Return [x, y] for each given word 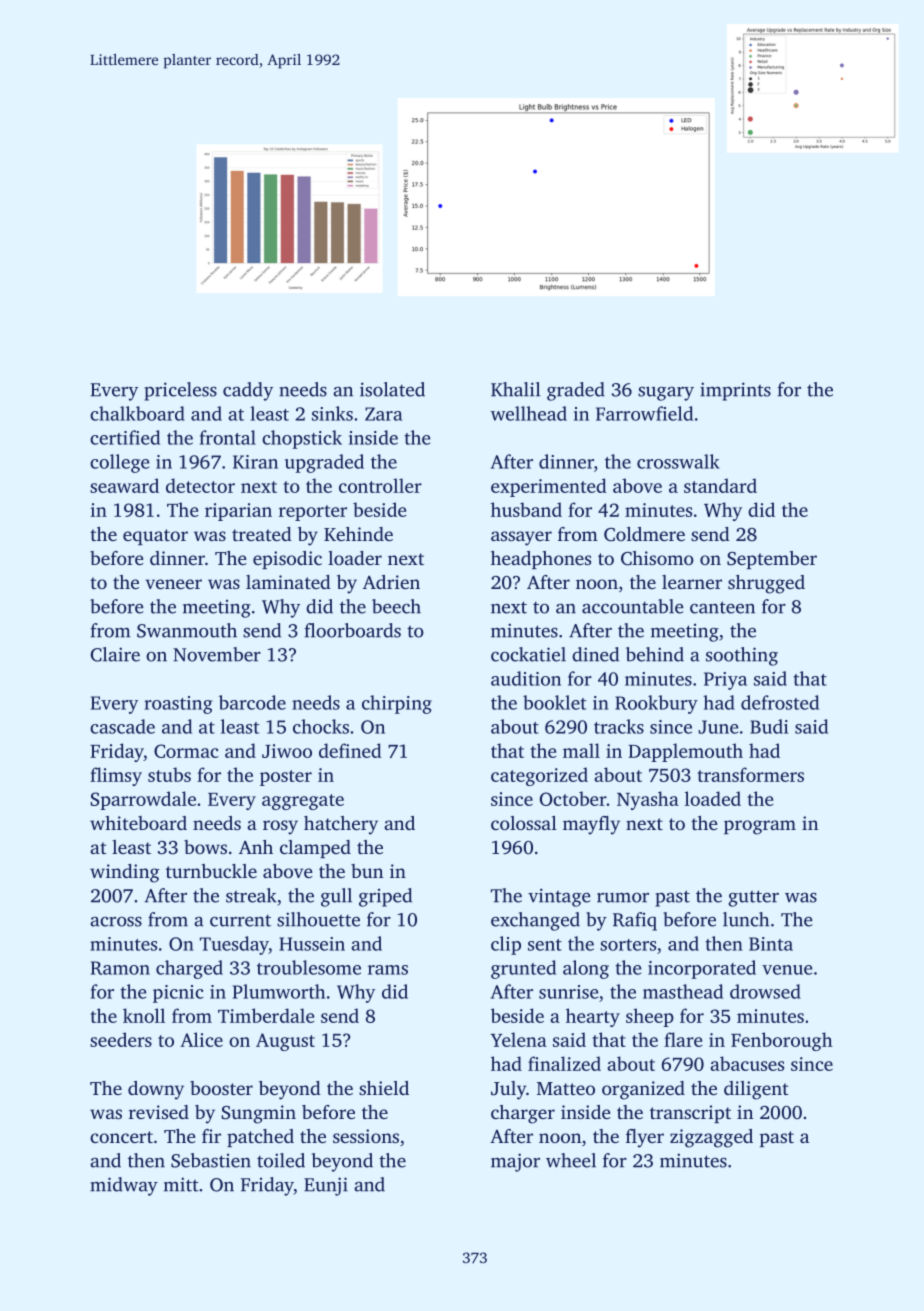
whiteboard [138, 823]
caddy [248, 391]
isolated [392, 389]
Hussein [312, 944]
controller [380, 485]
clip [506, 945]
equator [155, 537]
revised [159, 1112]
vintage [559, 897]
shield [384, 1088]
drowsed [765, 991]
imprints [735, 391]
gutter [753, 898]
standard [720, 485]
